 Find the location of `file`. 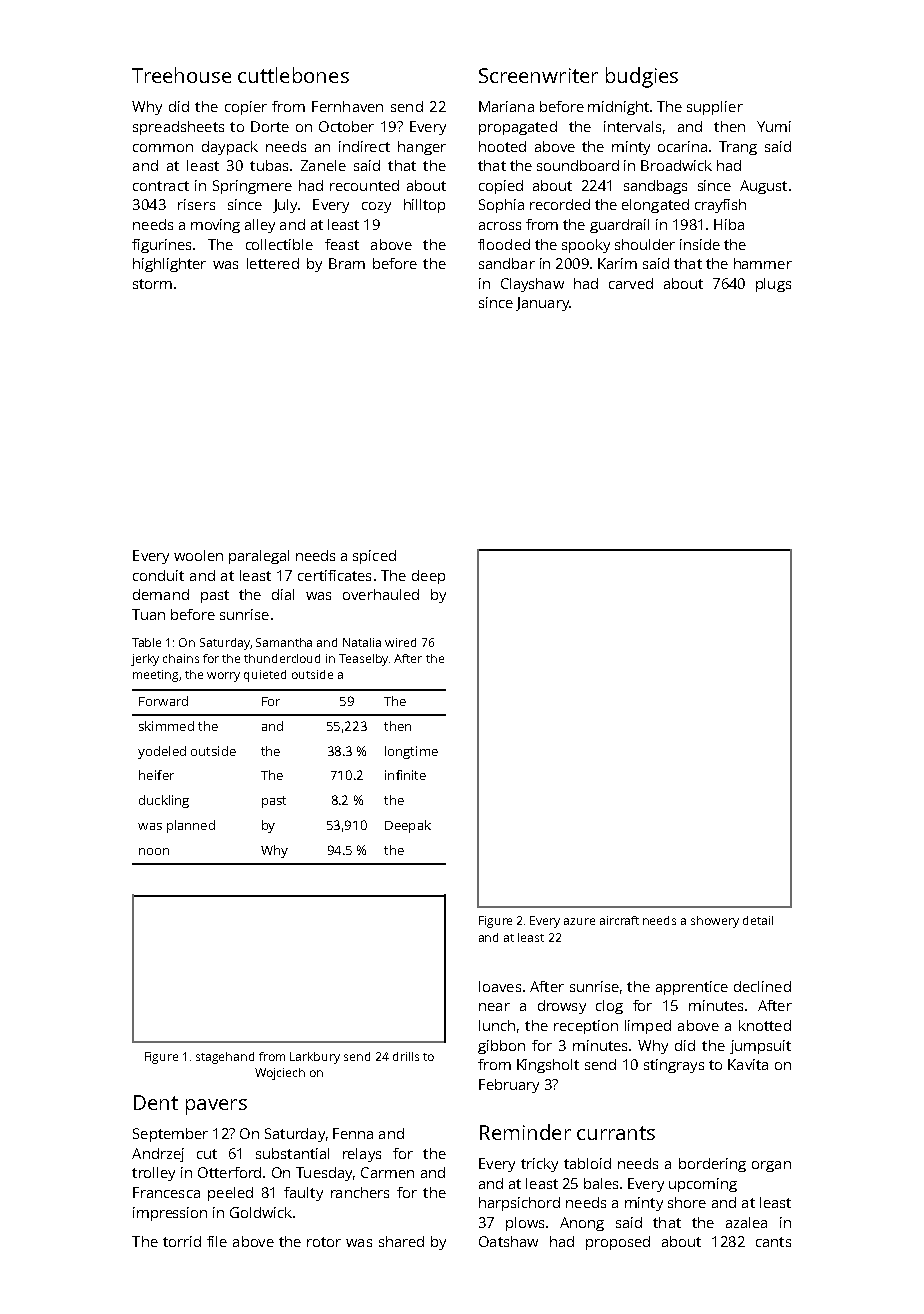

file is located at coordinates (217, 1241).
